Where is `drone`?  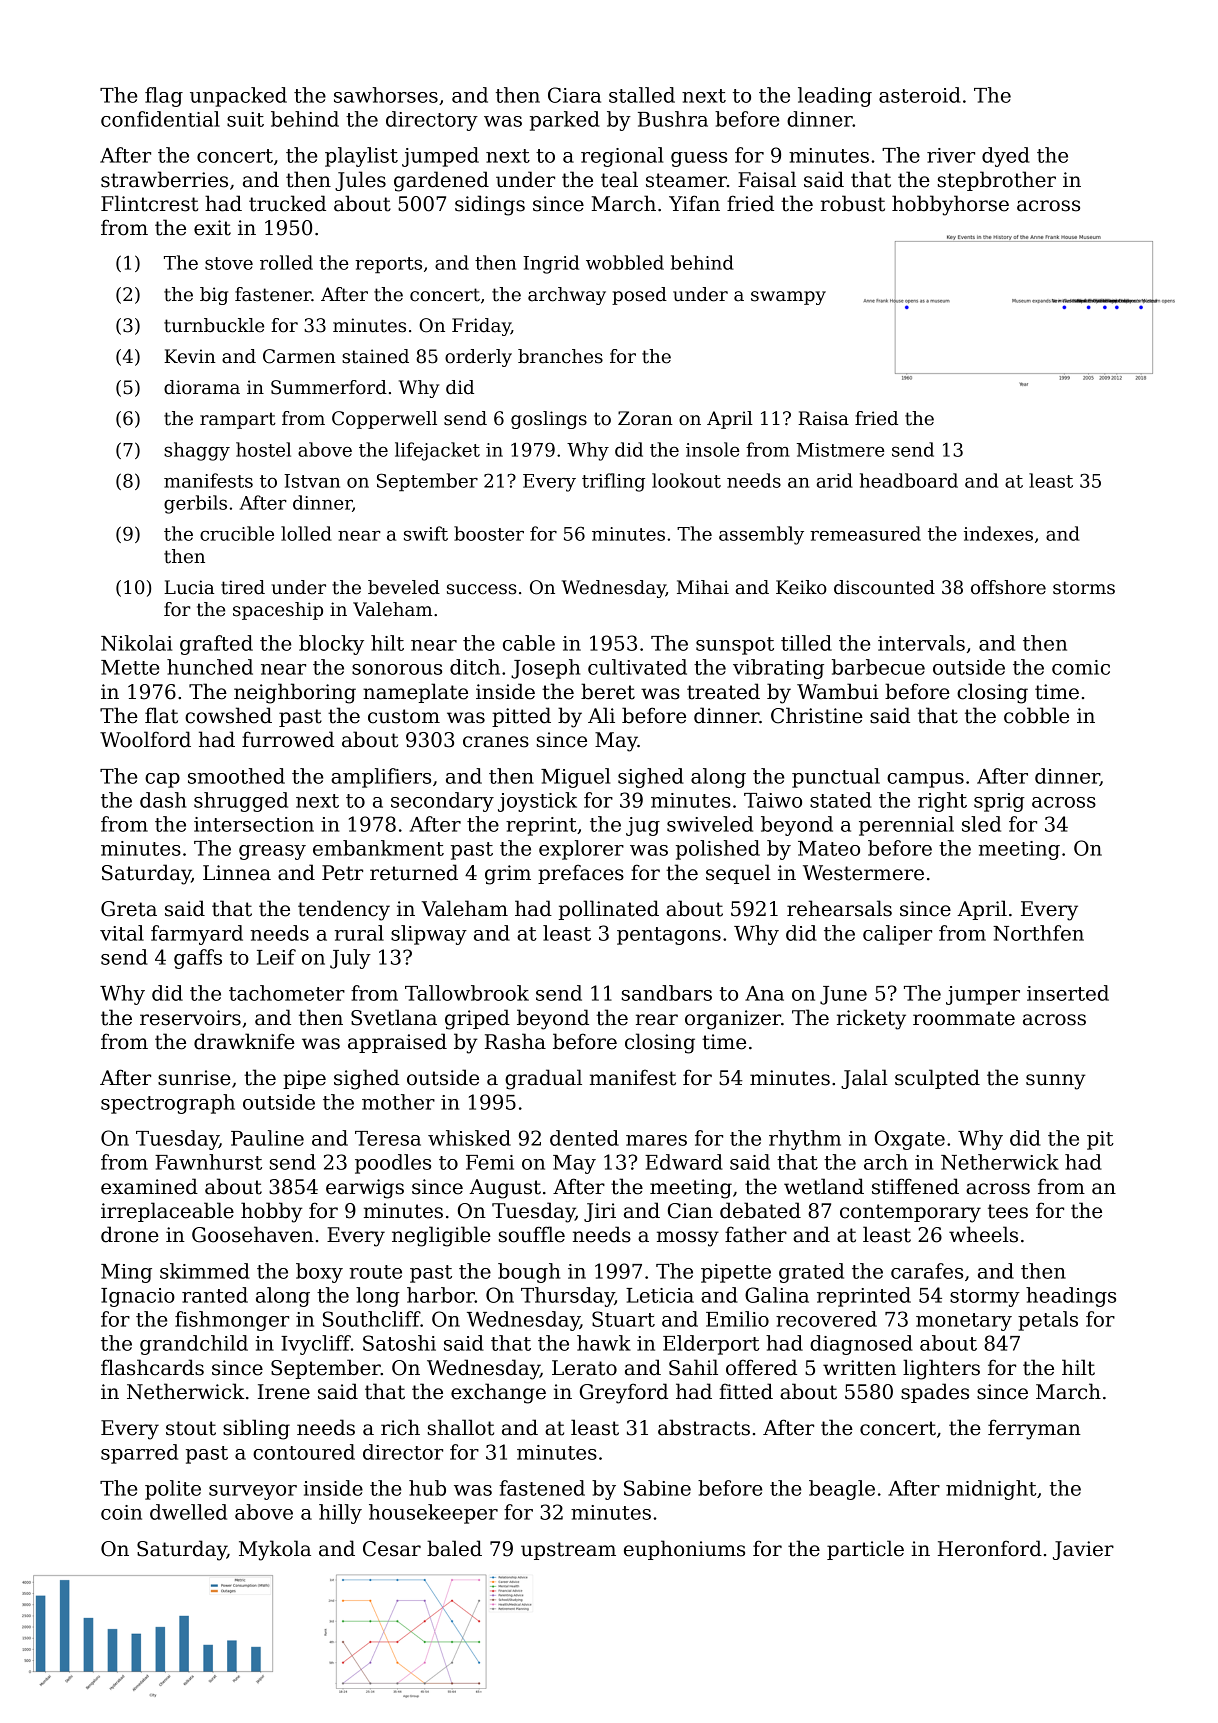 drone is located at coordinates (130, 1234).
